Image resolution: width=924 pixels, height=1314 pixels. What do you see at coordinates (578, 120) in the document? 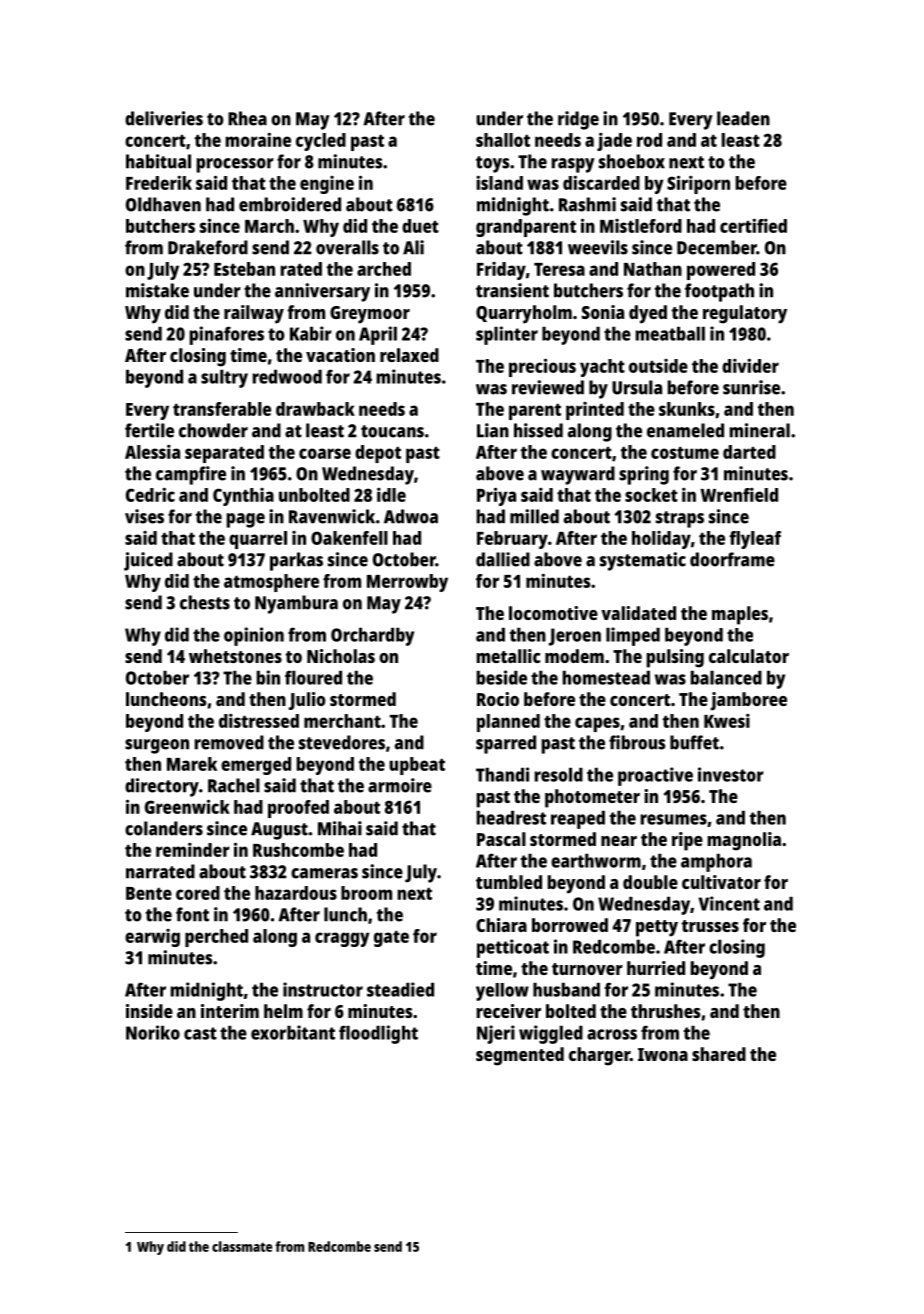
I see `ridge` at bounding box center [578, 120].
